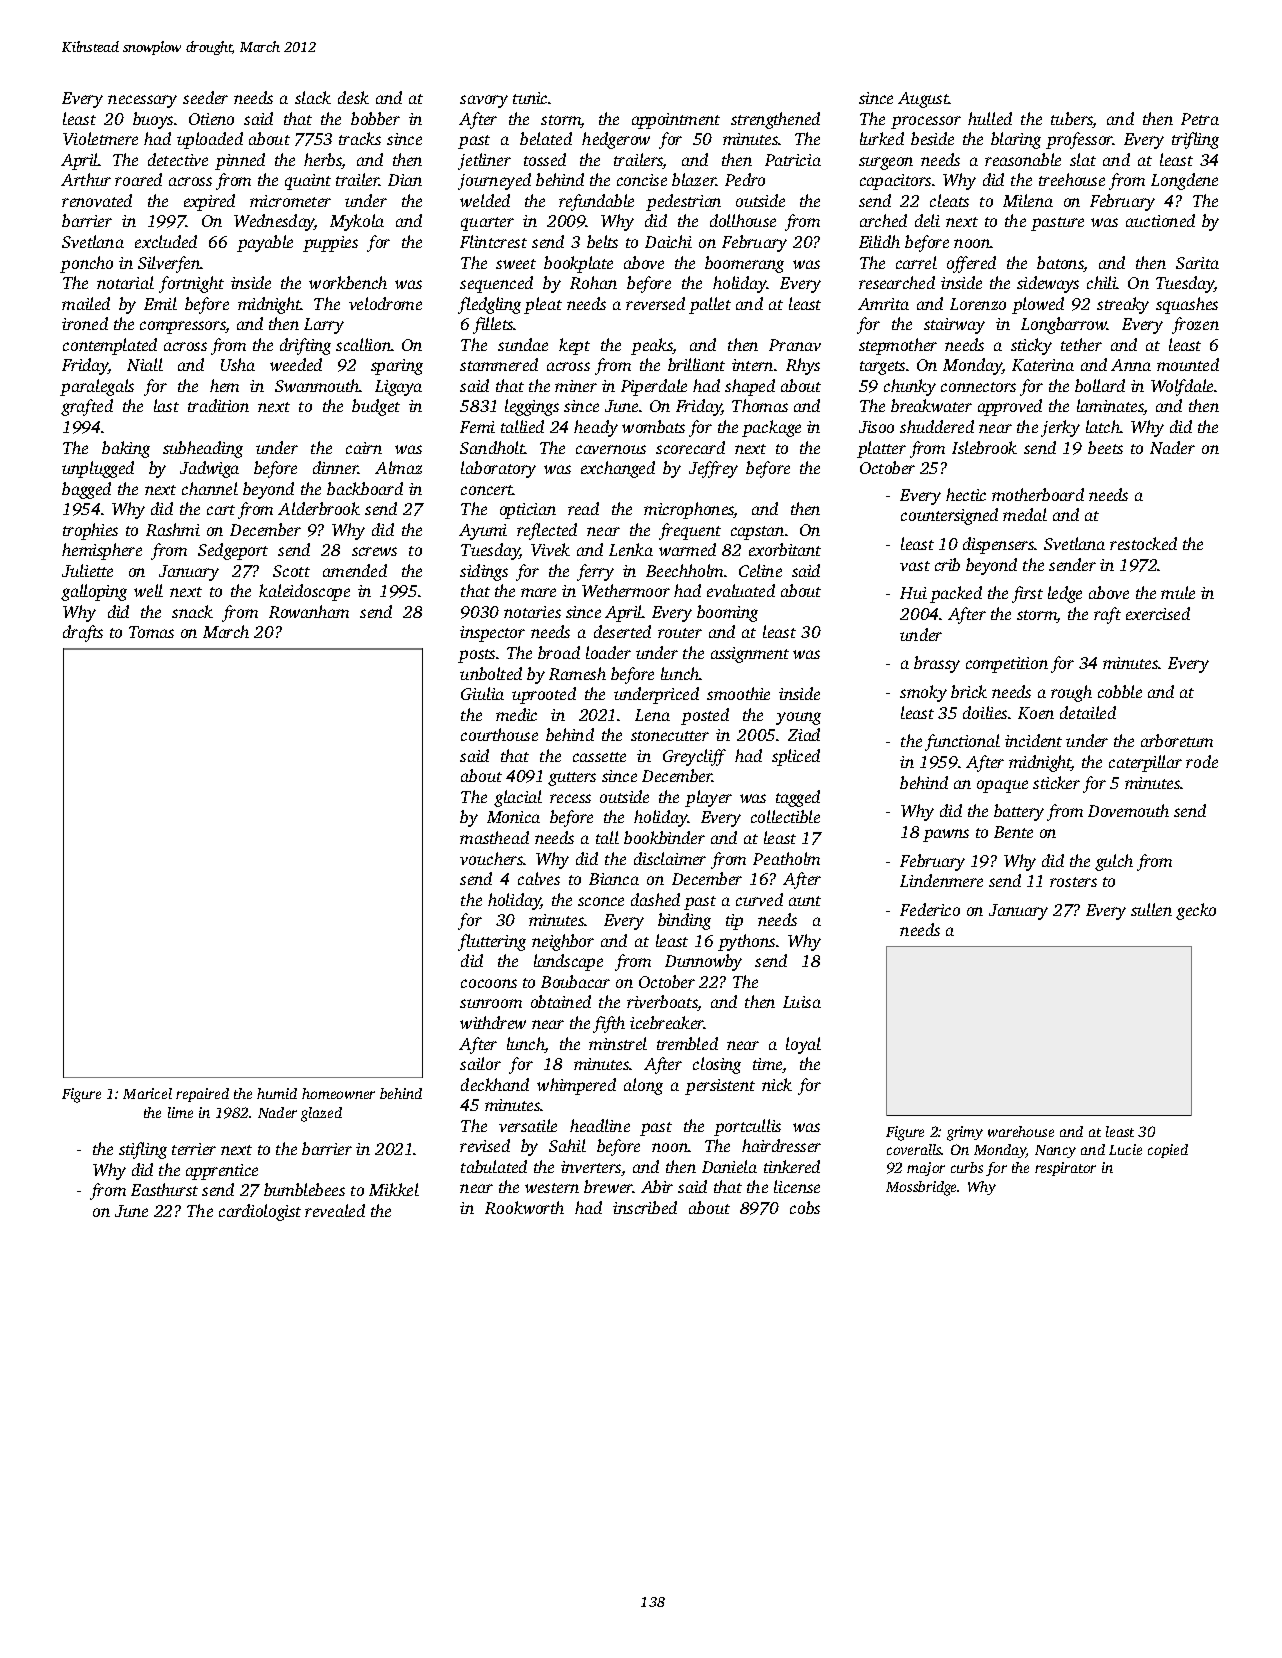 This document has height=1658, width=1282. What do you see at coordinates (164, 1189) in the document?
I see `Easthurst` at bounding box center [164, 1189].
